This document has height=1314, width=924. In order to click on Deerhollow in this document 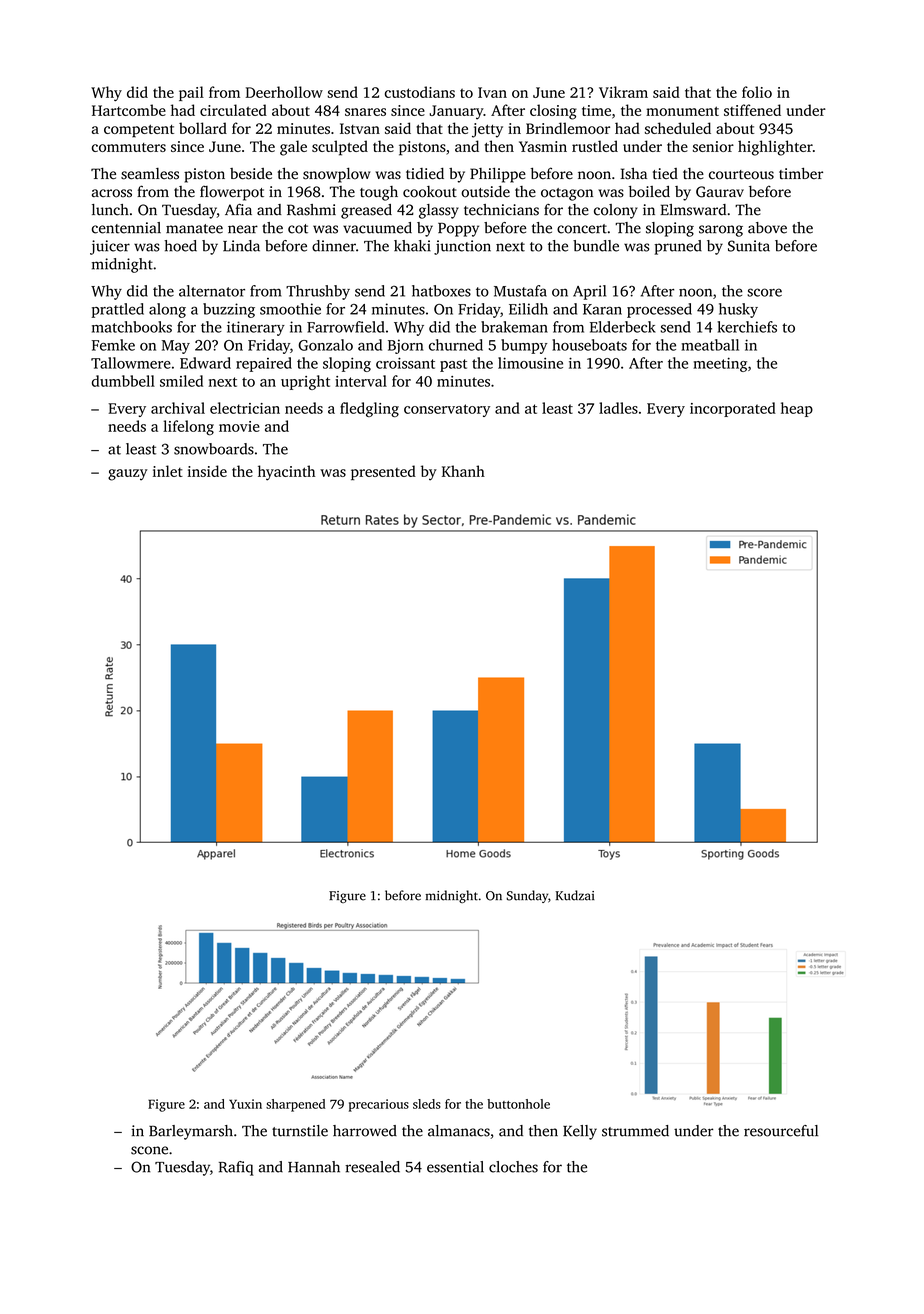, I will do `click(284, 92)`.
